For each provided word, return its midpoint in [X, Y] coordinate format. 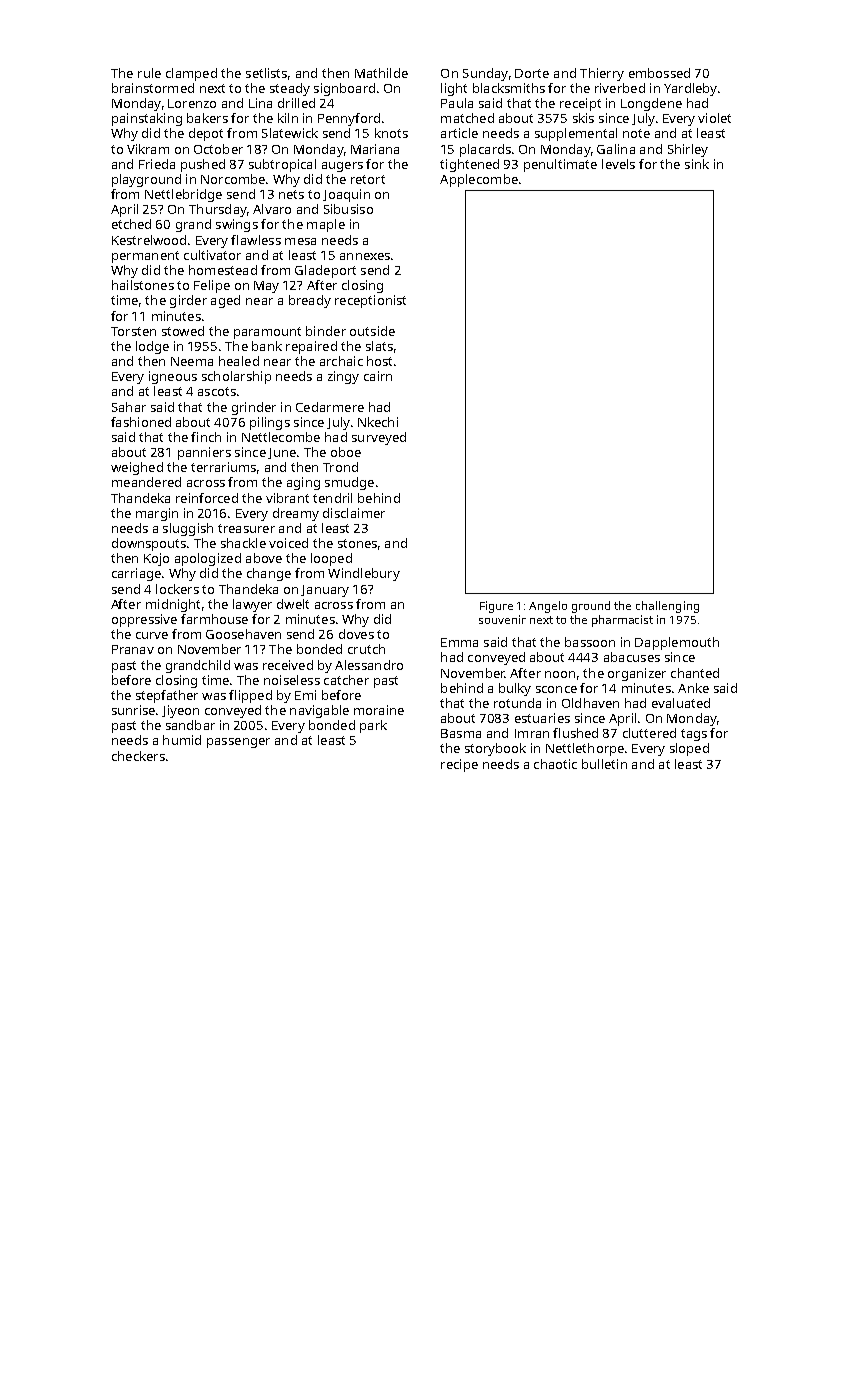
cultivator [212, 255]
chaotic [555, 764]
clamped [191, 74]
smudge [349, 483]
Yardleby [690, 89]
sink [697, 164]
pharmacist [622, 621]
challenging [667, 607]
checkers [138, 756]
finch [206, 437]
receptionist [370, 301]
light [454, 89]
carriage [136, 574]
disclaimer [354, 513]
